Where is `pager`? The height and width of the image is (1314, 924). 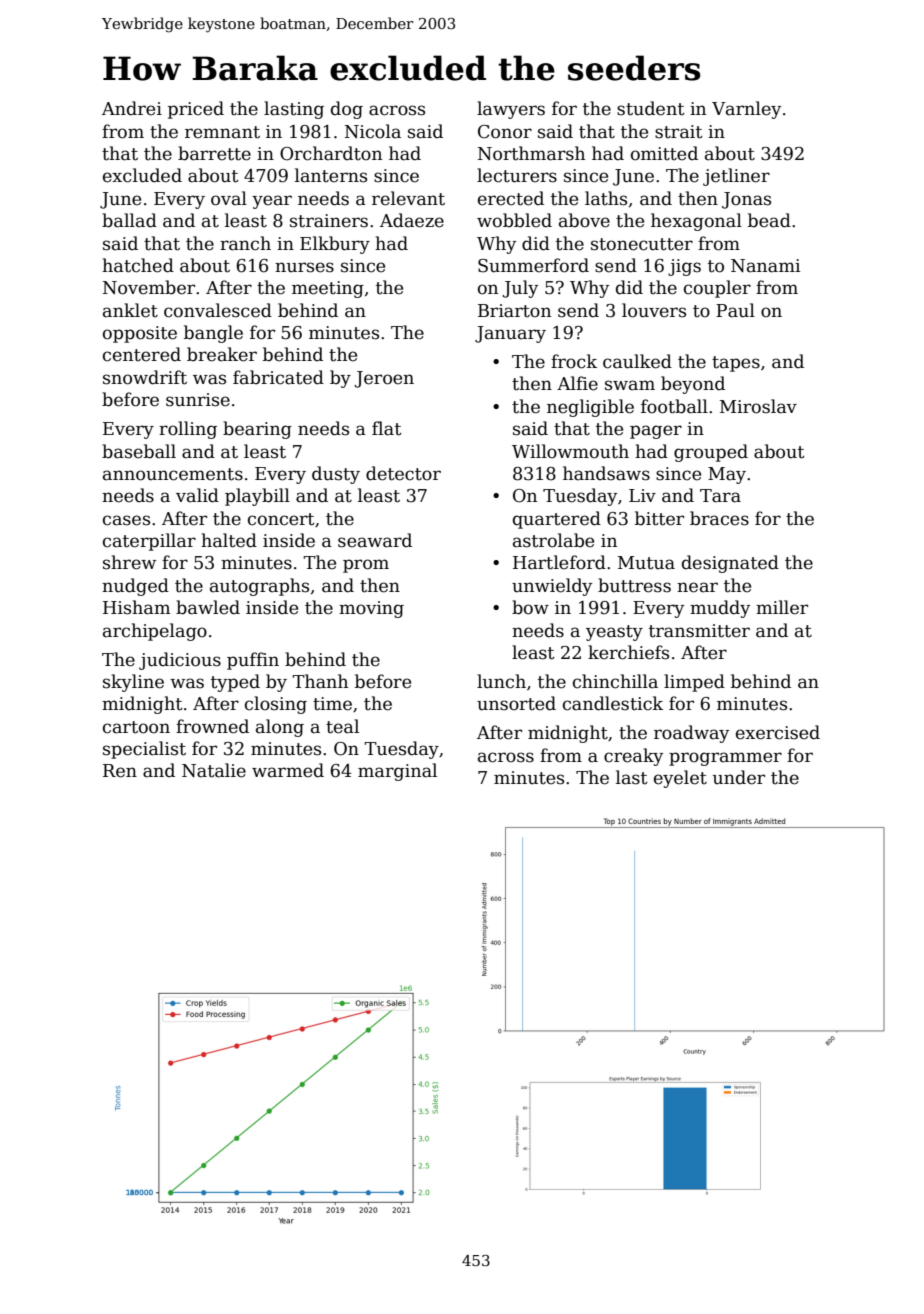 pager is located at coordinates (656, 432).
